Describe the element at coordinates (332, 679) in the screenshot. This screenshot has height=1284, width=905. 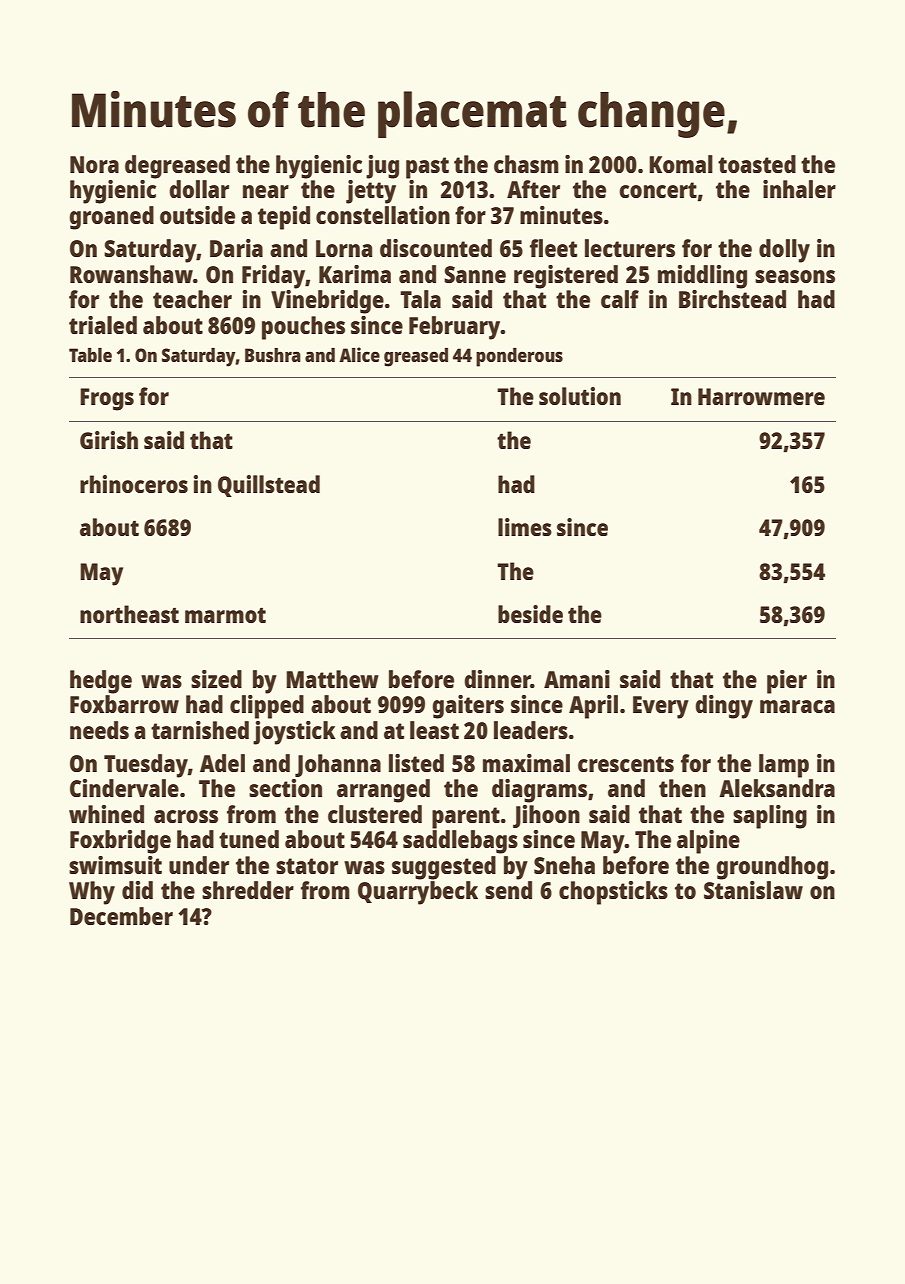
I see `Matthew` at that location.
